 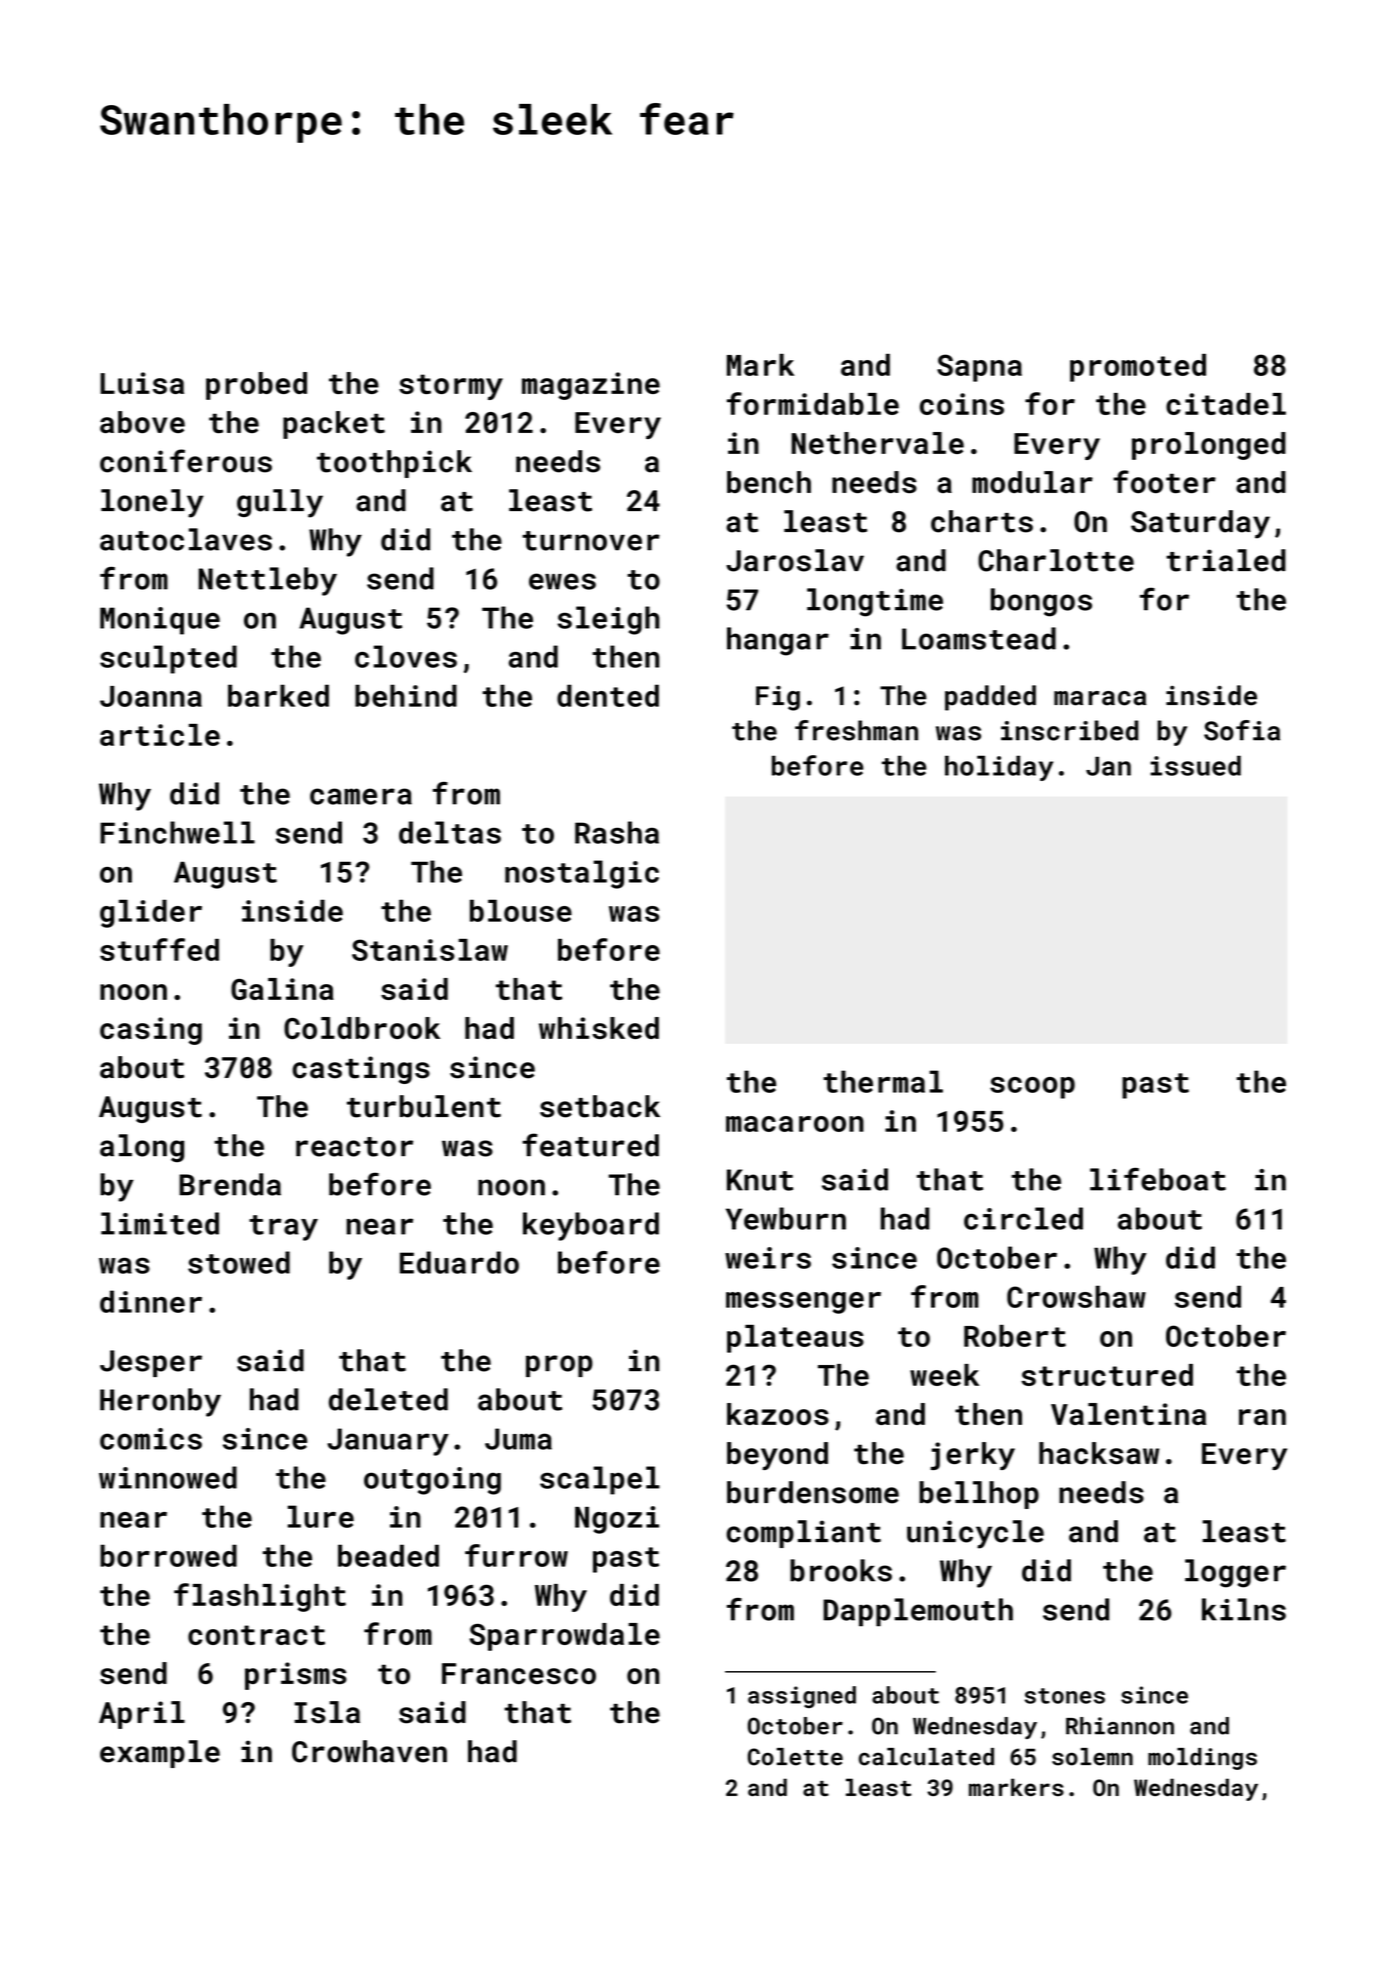 What do you see at coordinates (334, 425) in the document?
I see `packet` at bounding box center [334, 425].
